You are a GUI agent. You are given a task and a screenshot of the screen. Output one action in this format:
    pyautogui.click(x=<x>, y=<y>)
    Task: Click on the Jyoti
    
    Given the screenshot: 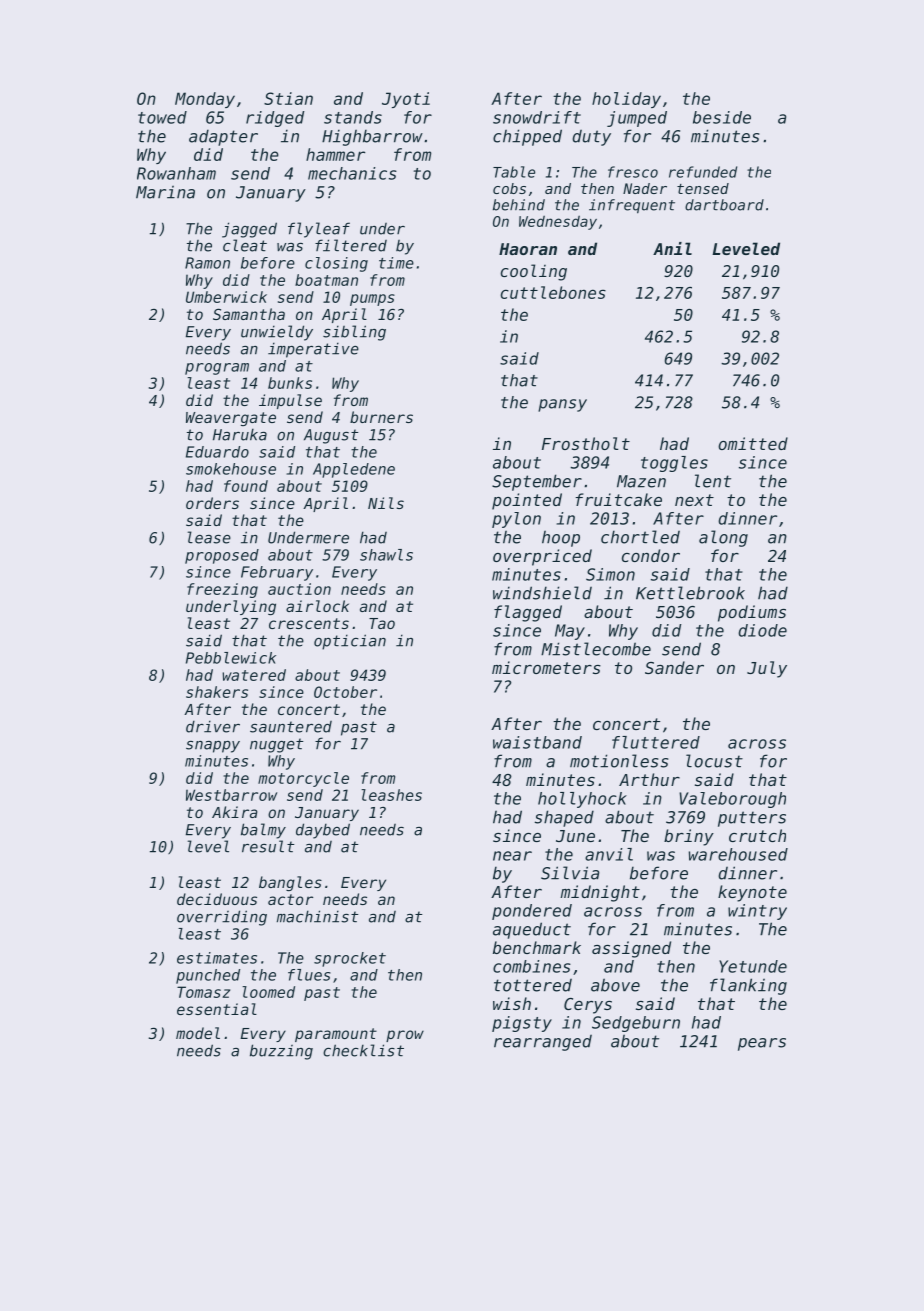 What is the action you would take?
    pyautogui.click(x=406, y=100)
